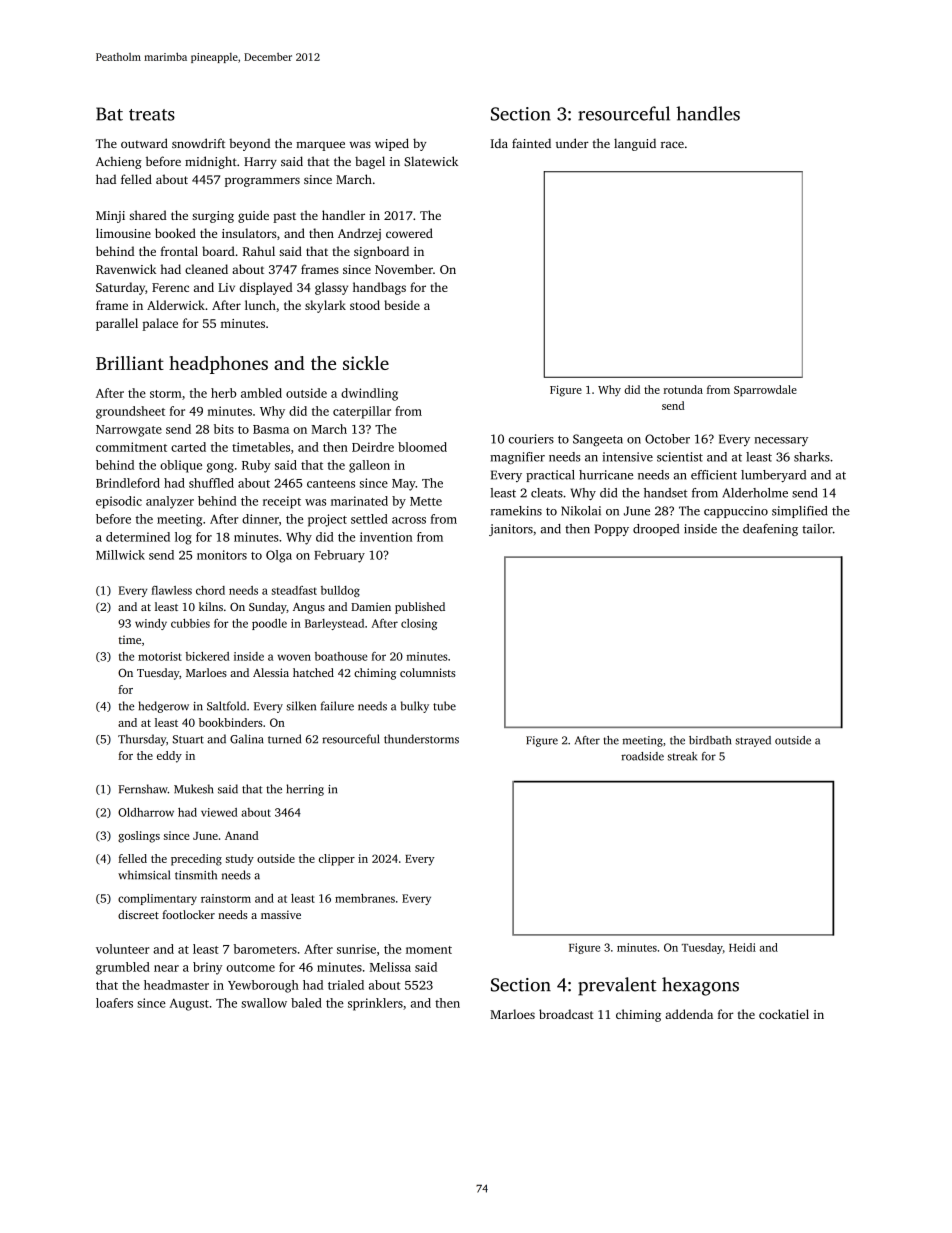  Describe the element at coordinates (680, 457) in the screenshot. I see `scientist` at that location.
